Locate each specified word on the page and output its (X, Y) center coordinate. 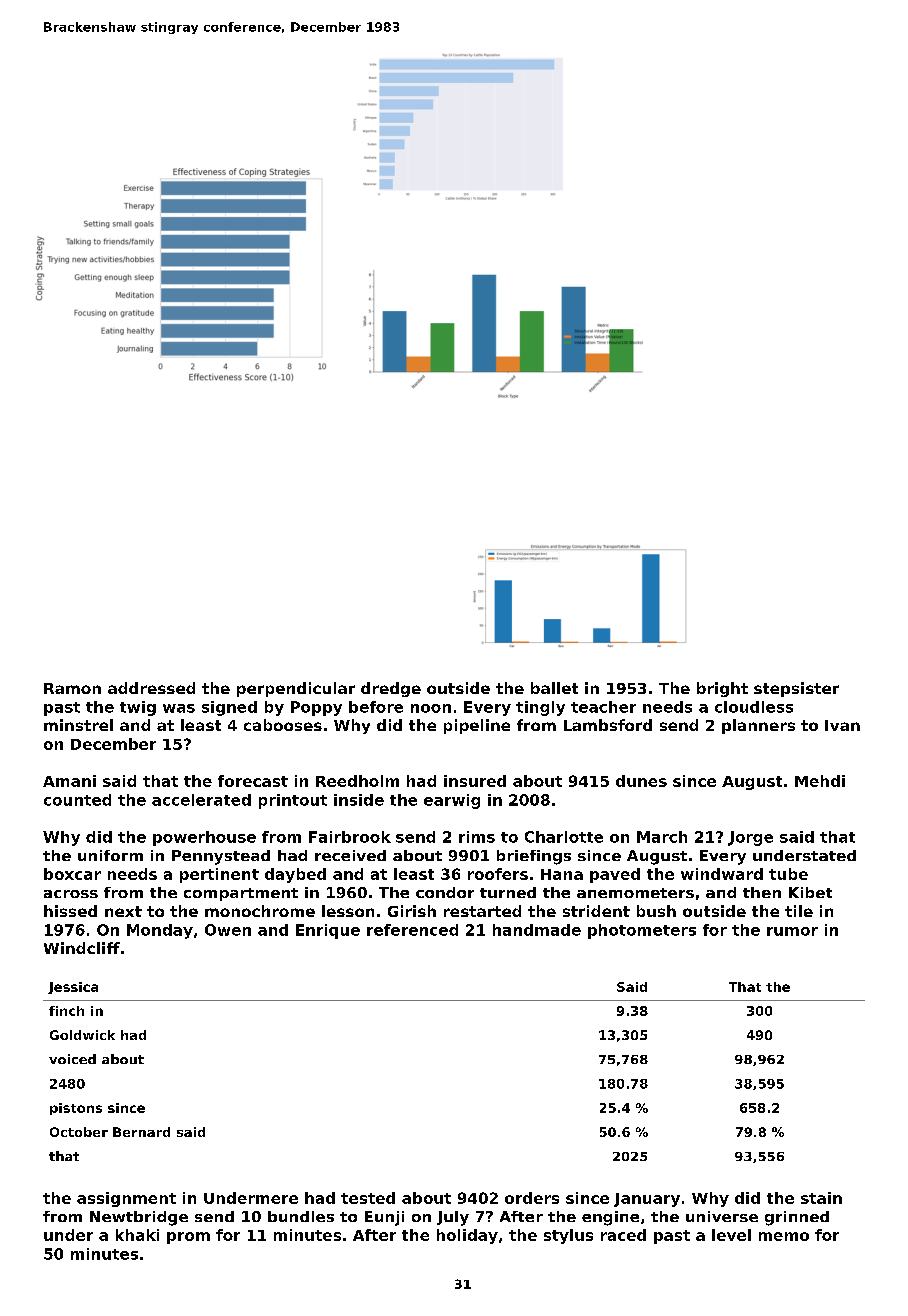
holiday (467, 1236)
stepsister (796, 689)
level (731, 1235)
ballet (554, 688)
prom (188, 1238)
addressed (151, 688)
